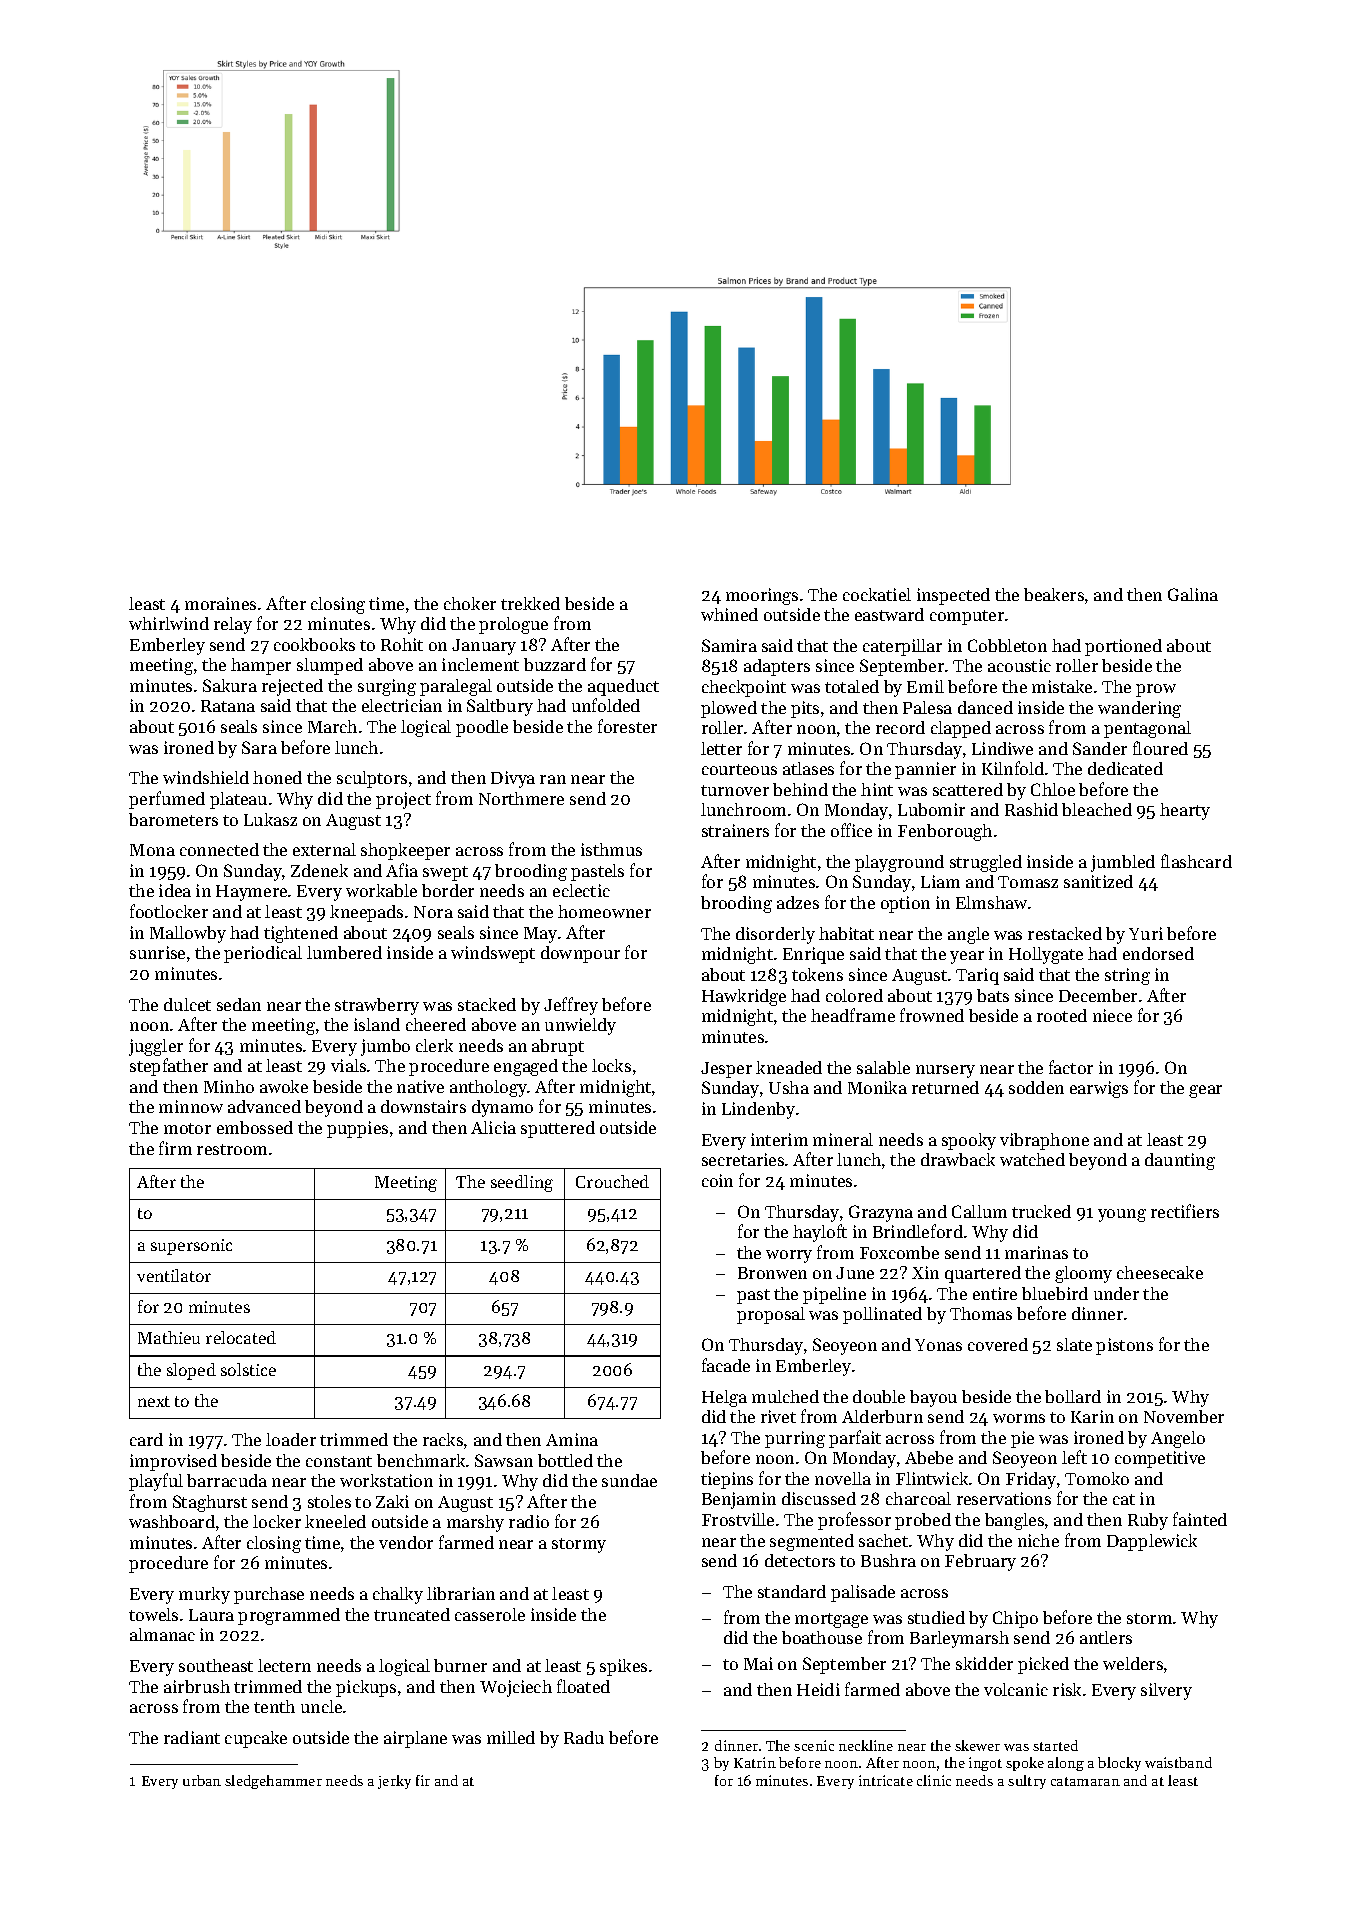  What do you see at coordinates (758, 1663) in the page?
I see `Mai` at bounding box center [758, 1663].
